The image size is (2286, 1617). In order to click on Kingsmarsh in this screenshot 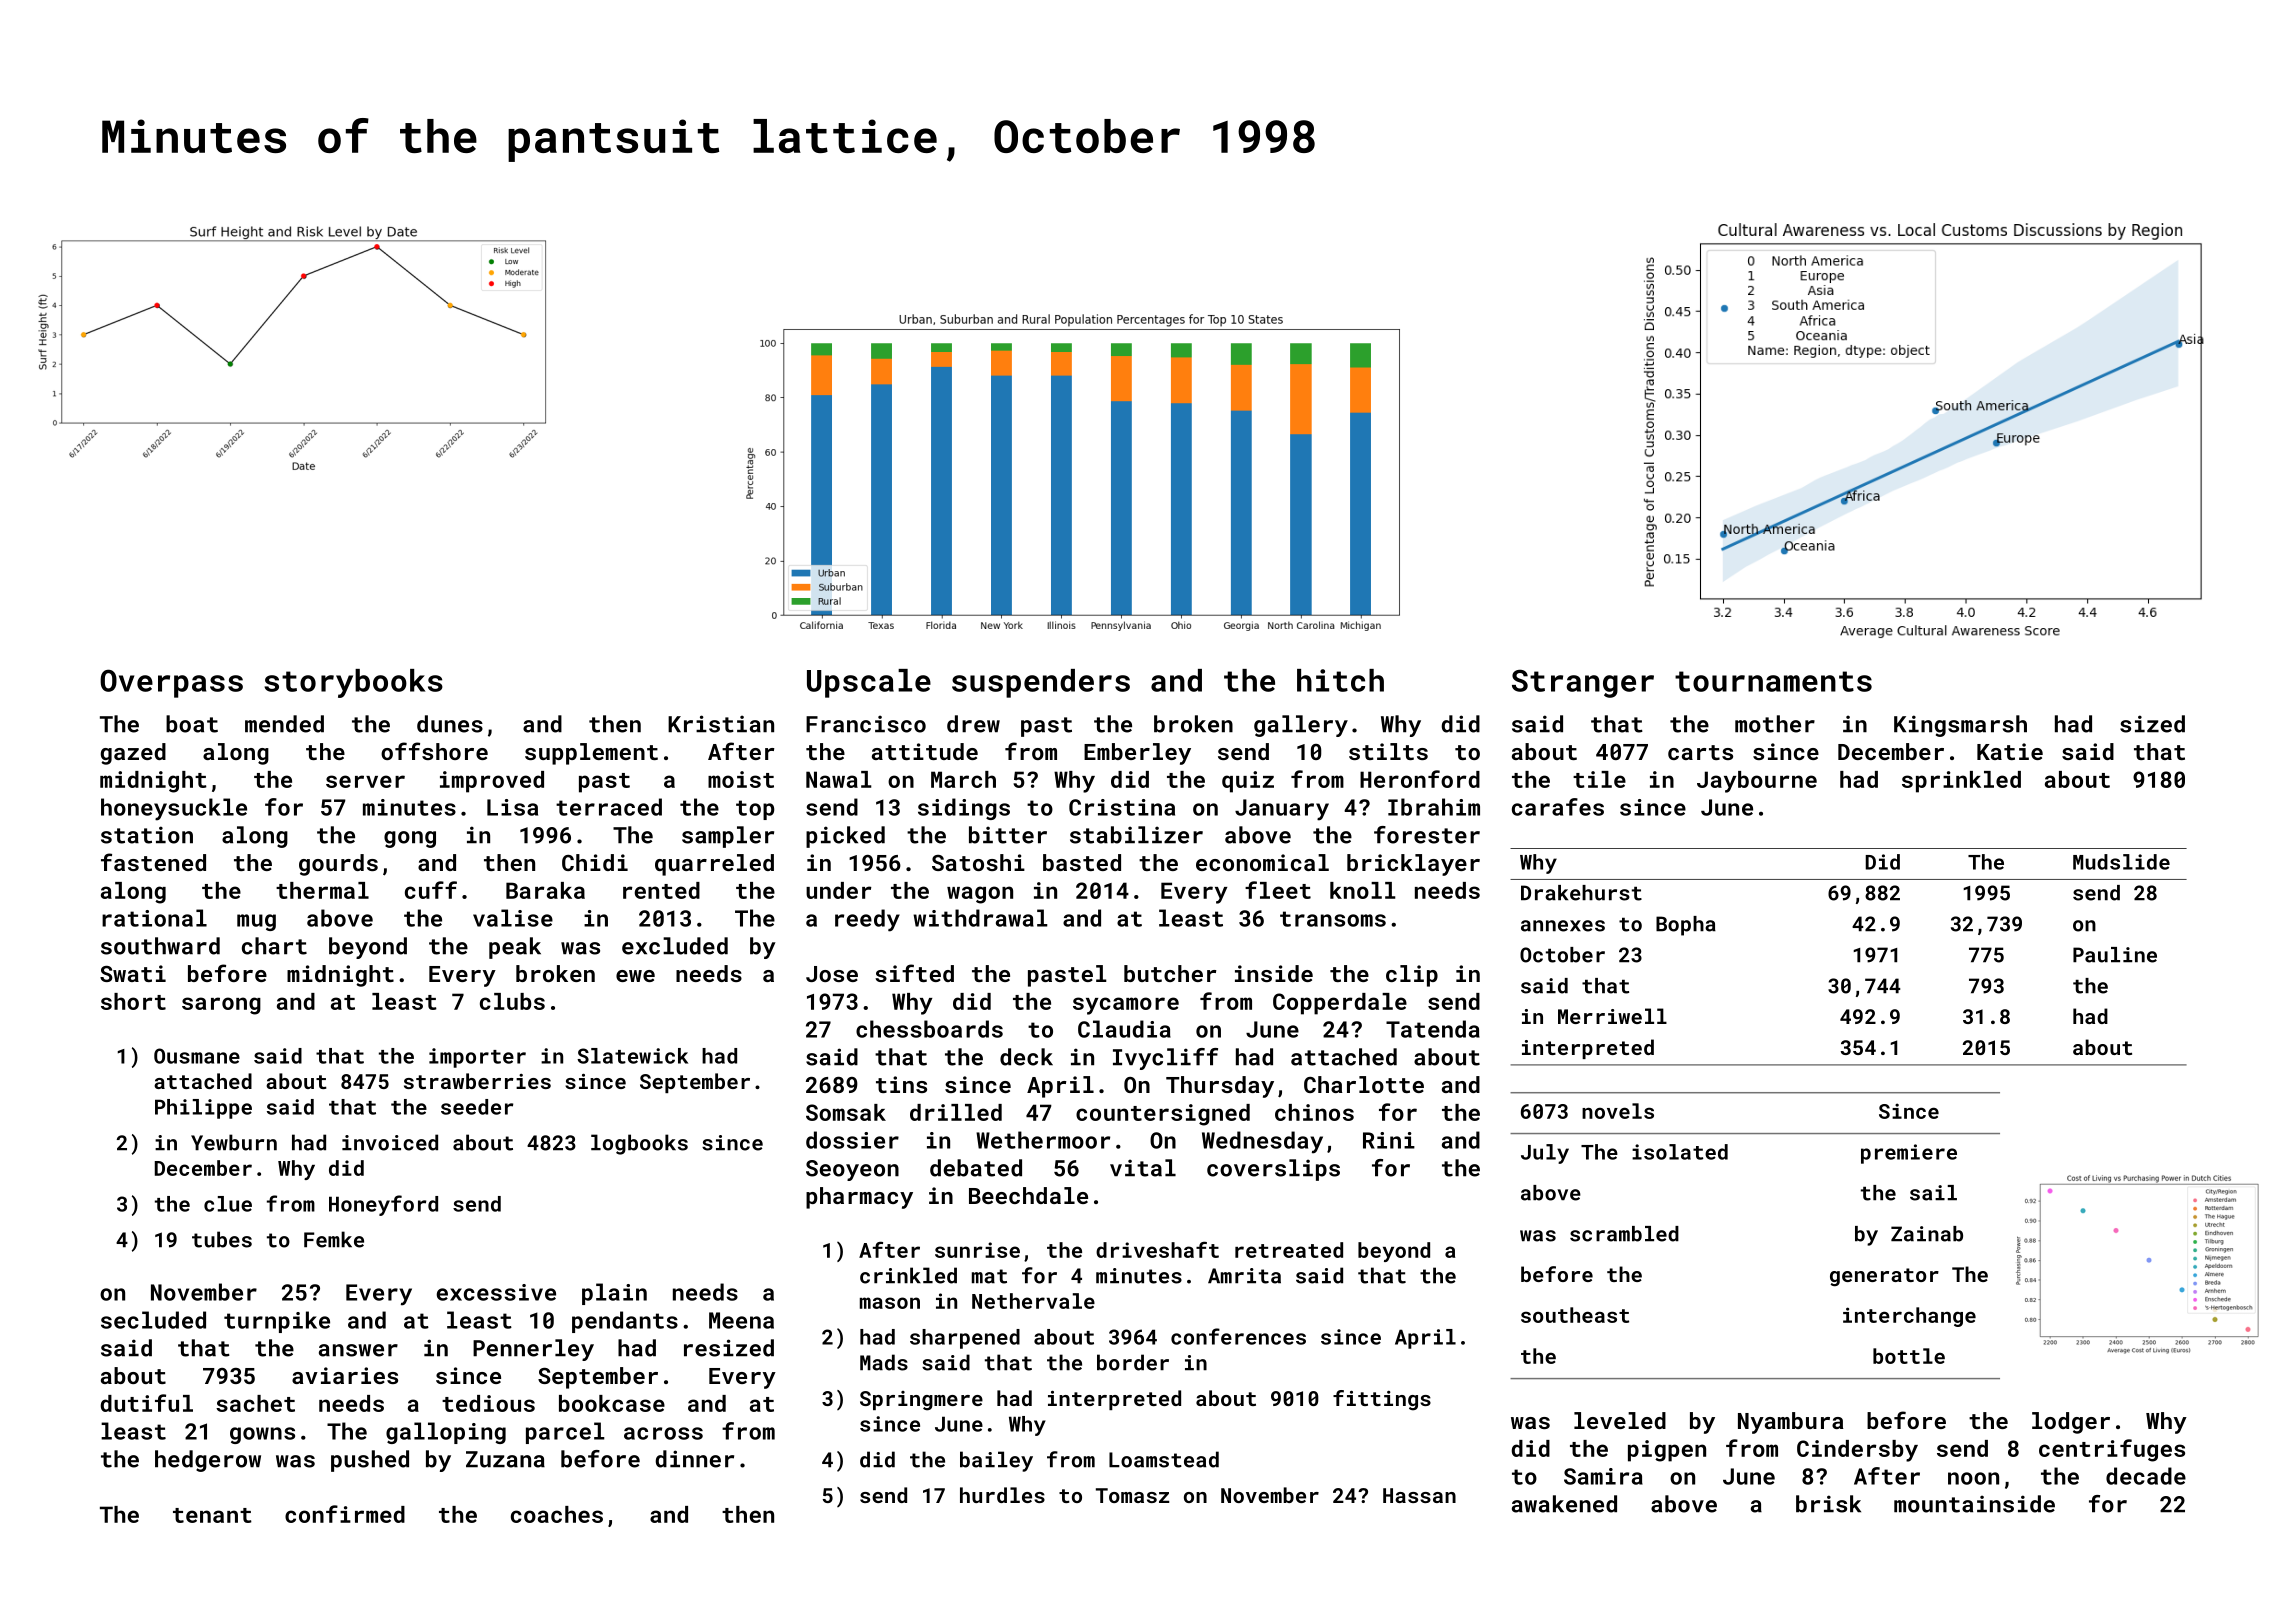, I will do `click(1960, 726)`.
